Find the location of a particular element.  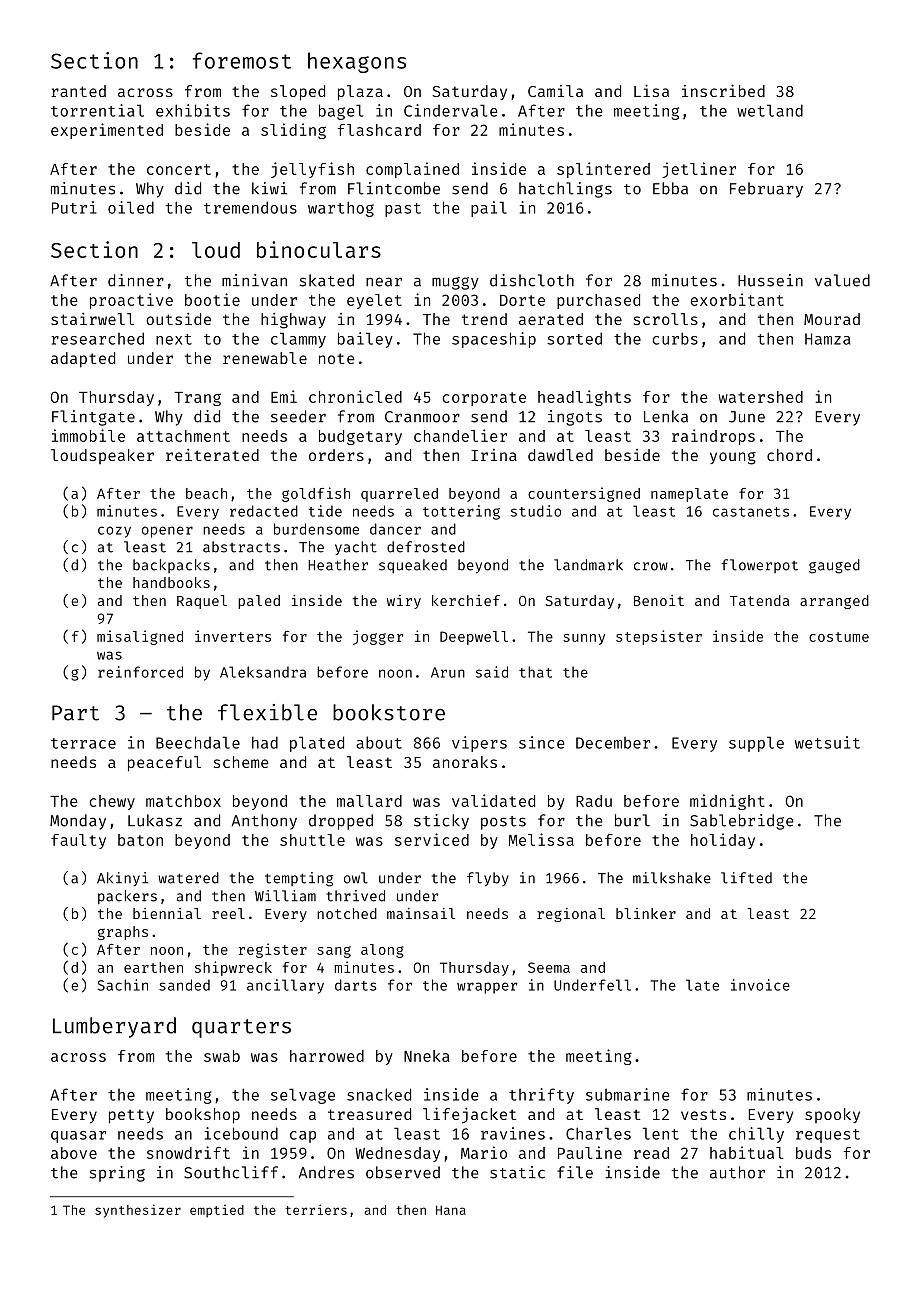

Hana is located at coordinates (451, 1210).
